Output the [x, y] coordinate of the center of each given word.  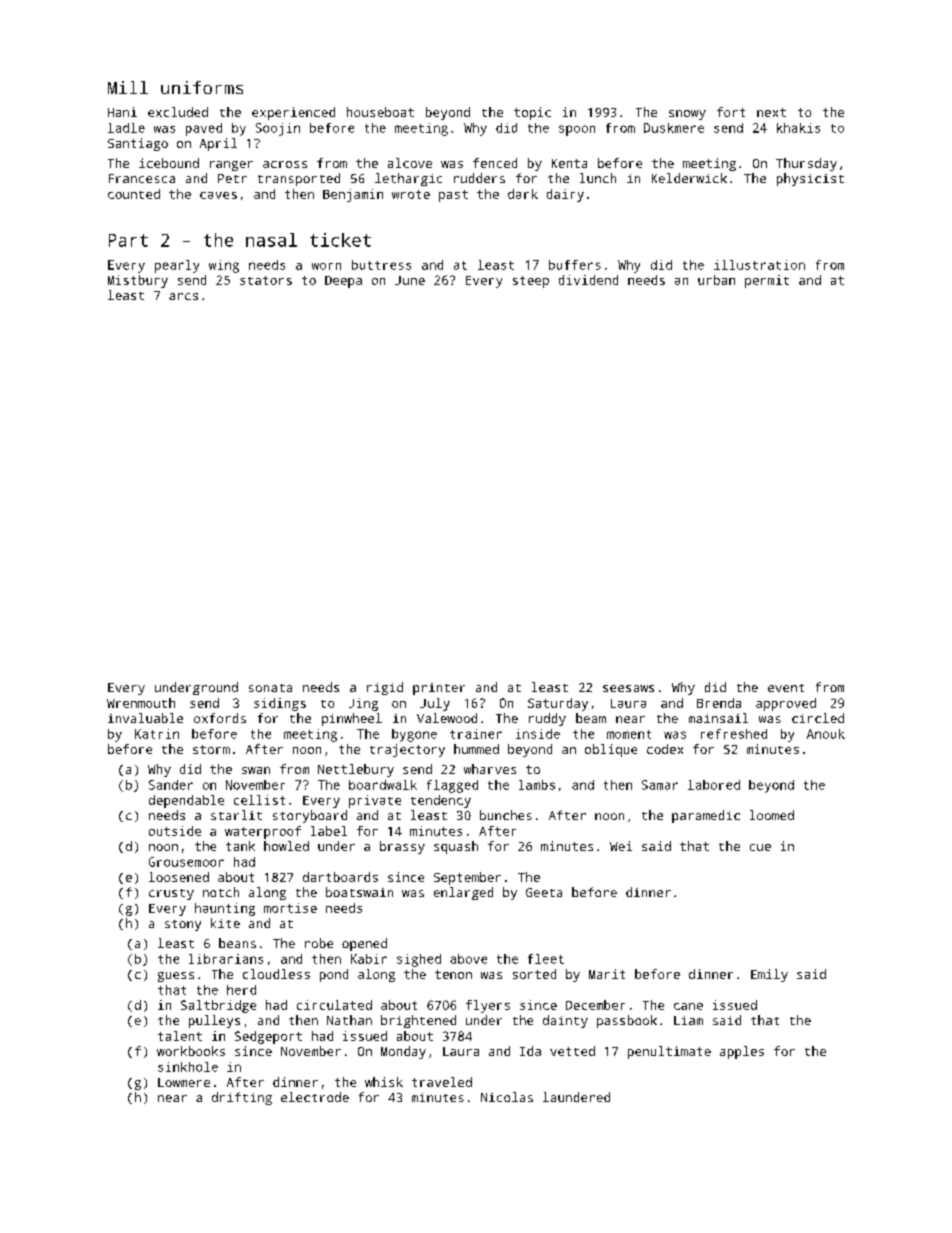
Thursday [806, 164]
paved [204, 129]
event [786, 688]
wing [224, 266]
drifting [242, 1098]
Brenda [719, 703]
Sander [171, 785]
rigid [385, 688]
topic [532, 113]
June [410, 280]
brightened [418, 1021]
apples [742, 1052]
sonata [270, 688]
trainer [476, 734]
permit [767, 281]
